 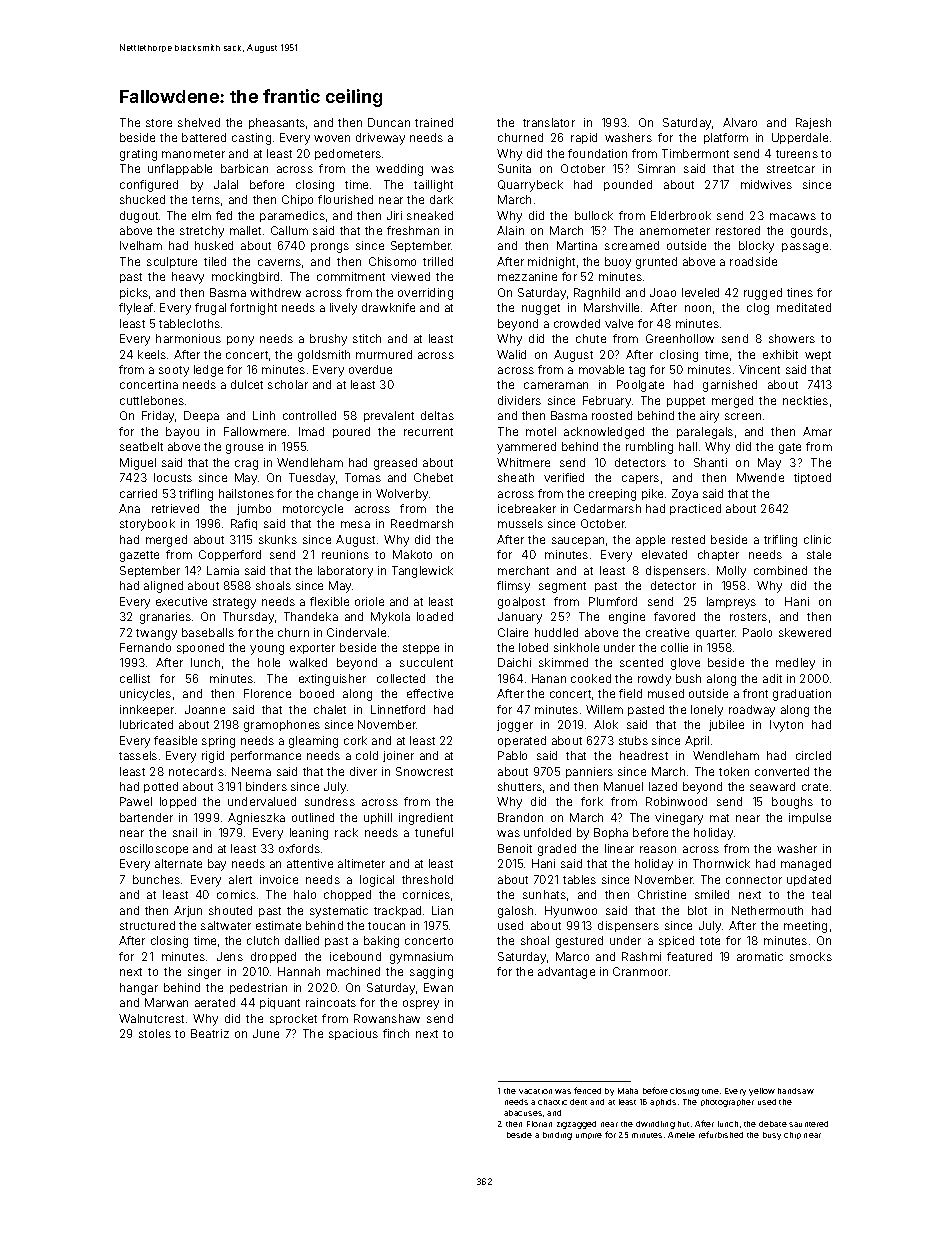 What do you see at coordinates (680, 338) in the image?
I see `Greenhollow` at bounding box center [680, 338].
